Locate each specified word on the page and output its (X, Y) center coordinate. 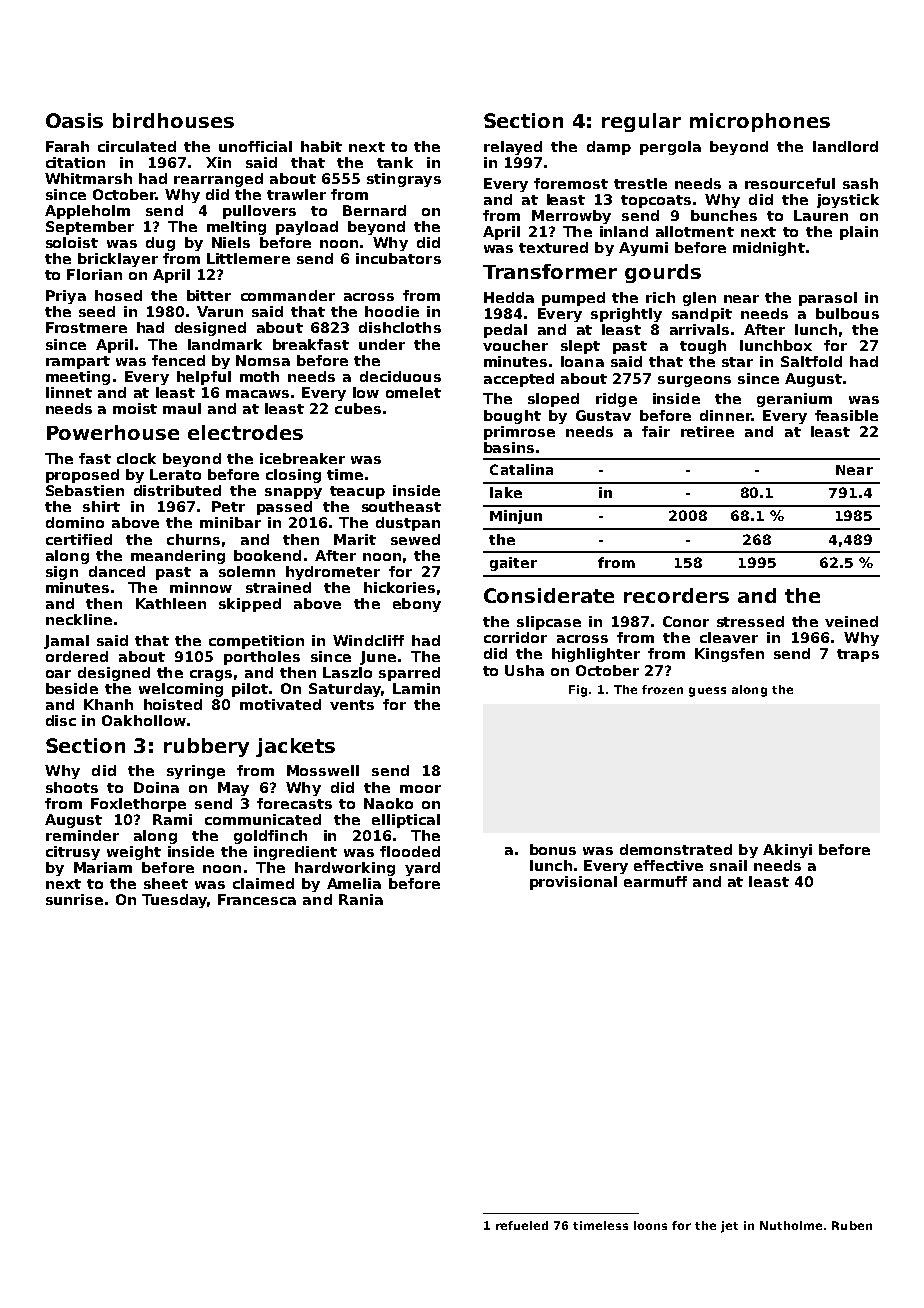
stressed (750, 621)
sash (860, 183)
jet (729, 1227)
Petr (228, 506)
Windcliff (368, 640)
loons (650, 1225)
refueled (522, 1225)
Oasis (74, 120)
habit (321, 146)
